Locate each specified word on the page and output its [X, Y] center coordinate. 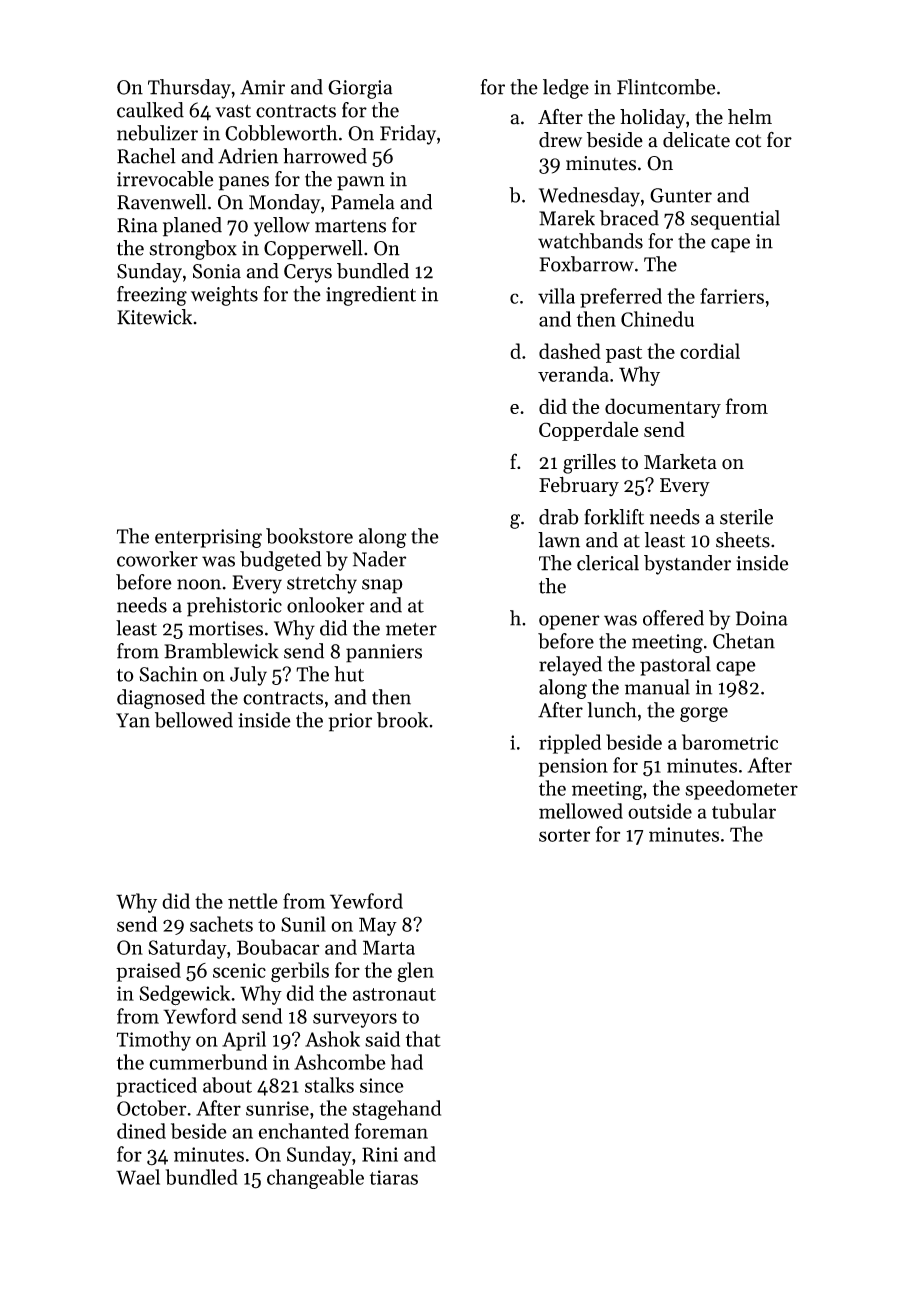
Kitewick [154, 317]
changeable [315, 1179]
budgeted [281, 561]
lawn [559, 540]
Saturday [187, 949]
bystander [687, 565]
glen [415, 972]
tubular [744, 811]
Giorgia [360, 89]
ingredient [371, 296]
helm [750, 117]
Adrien [248, 156]
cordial [710, 351]
